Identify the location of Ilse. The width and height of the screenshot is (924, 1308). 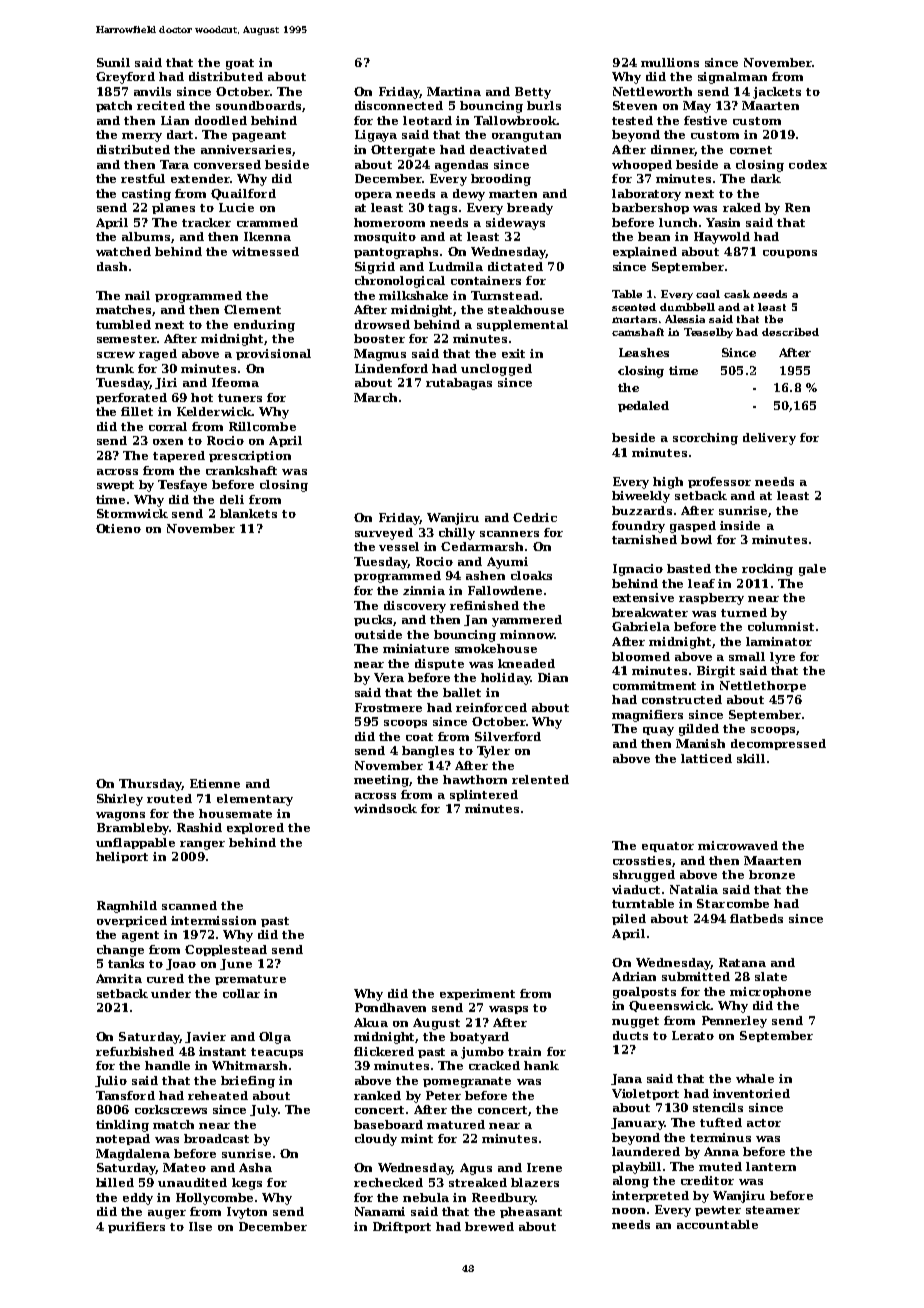
(200, 1226).
